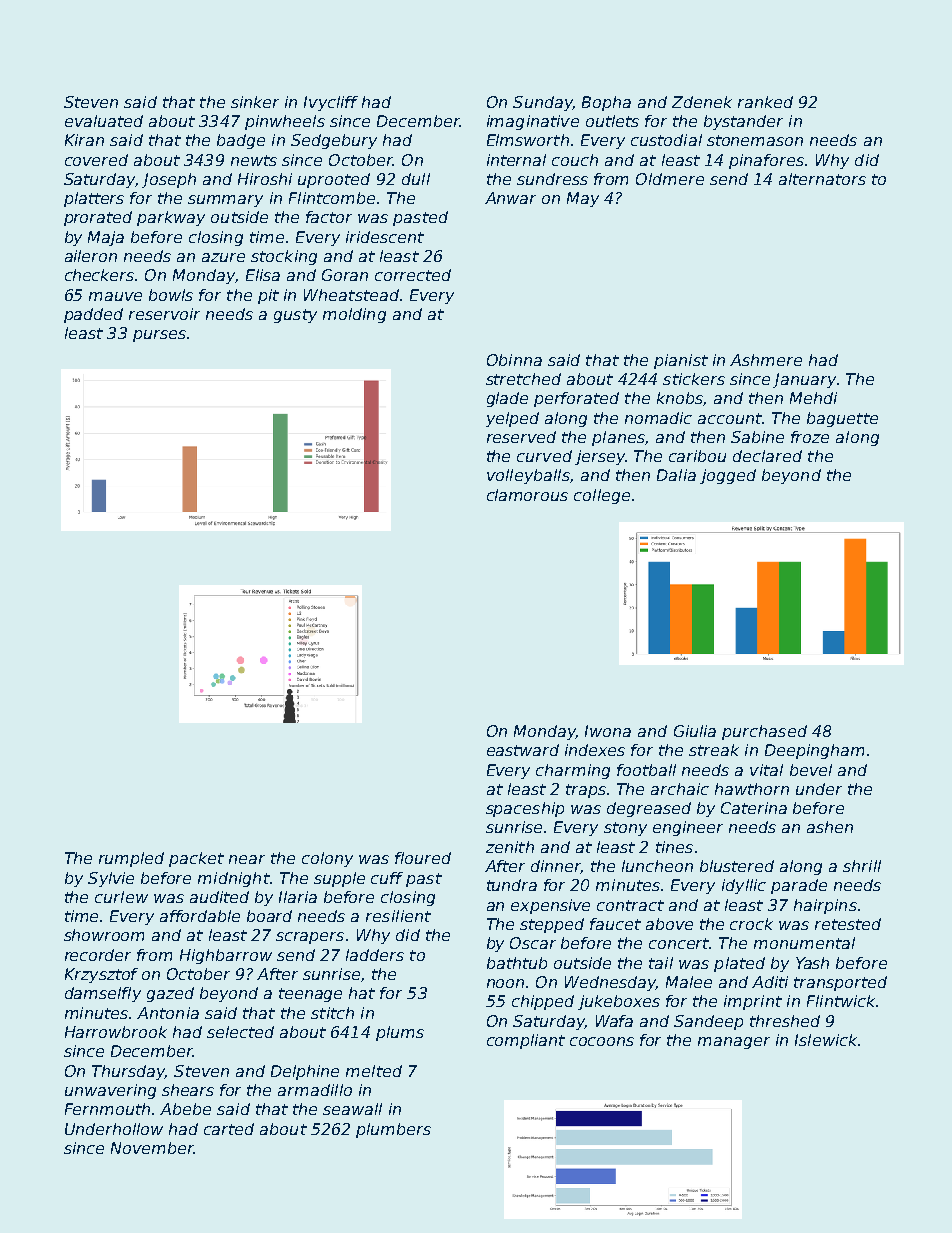 This screenshot has width=952, height=1233. What do you see at coordinates (670, 179) in the screenshot?
I see `Oldmere` at bounding box center [670, 179].
